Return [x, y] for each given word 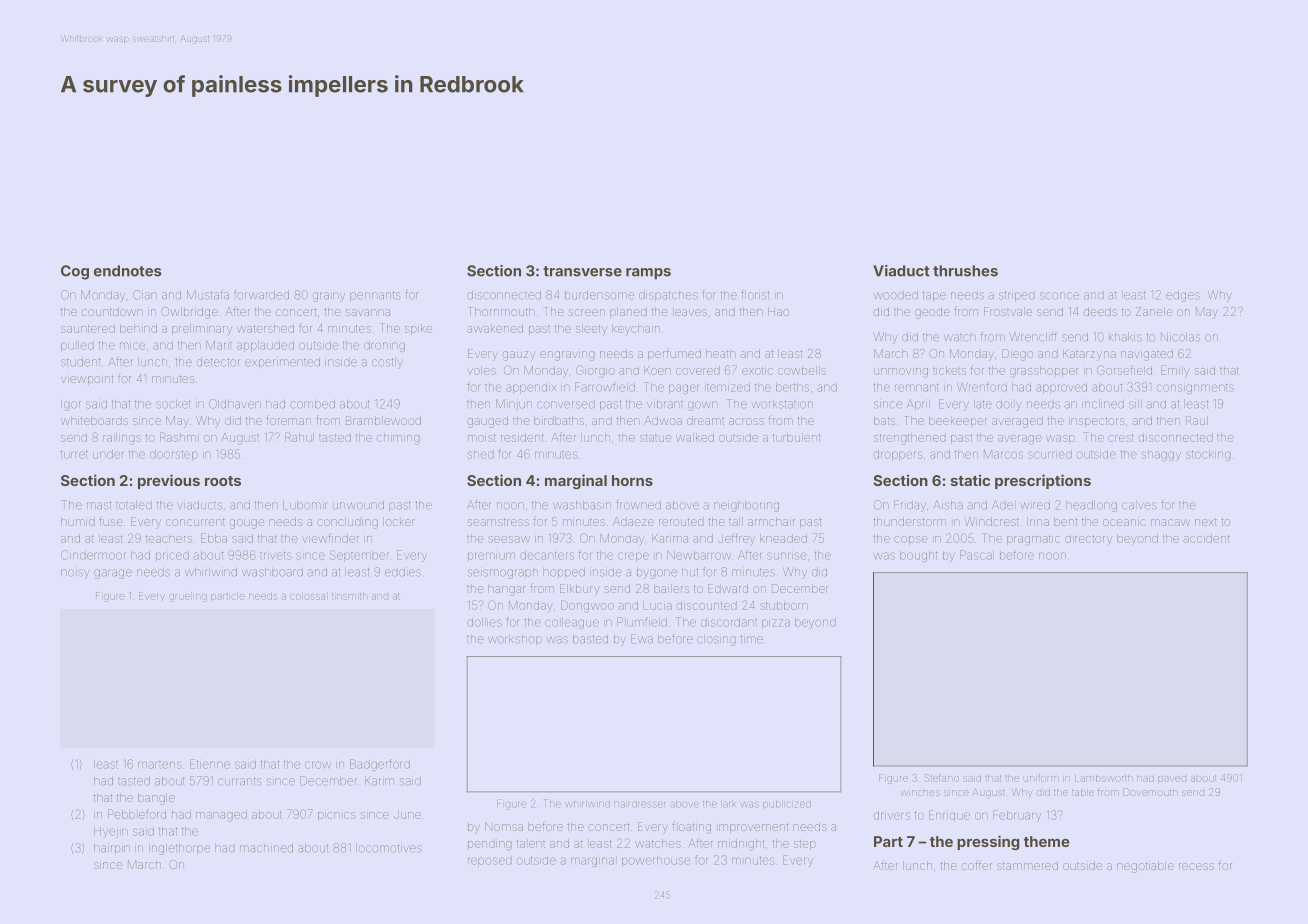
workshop [515, 640]
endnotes [128, 271]
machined [266, 848]
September [359, 556]
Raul [1197, 420]
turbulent [796, 437]
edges [1183, 296]
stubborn [784, 605]
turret [74, 455]
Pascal [977, 555]
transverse [582, 271]
